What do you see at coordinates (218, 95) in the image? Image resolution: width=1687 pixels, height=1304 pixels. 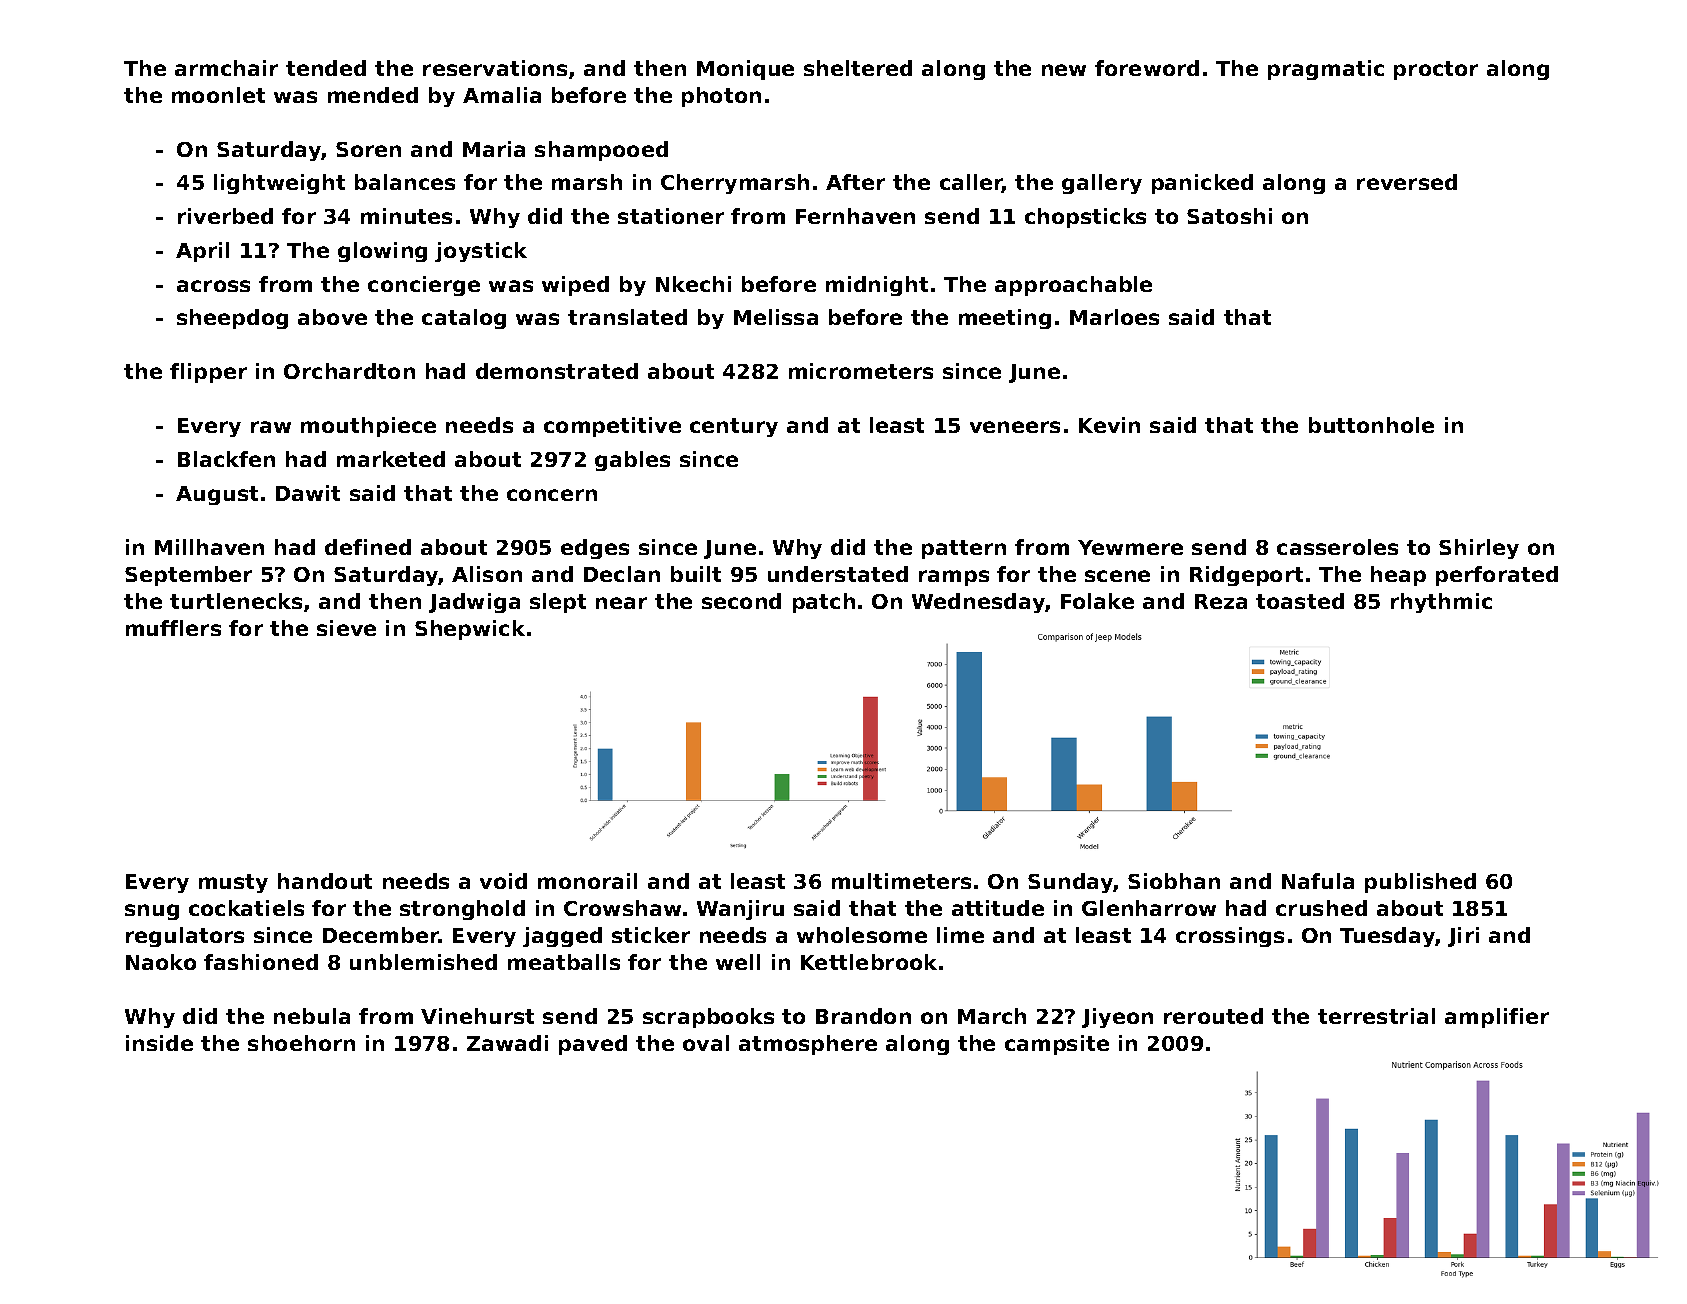 I see `moonlet` at bounding box center [218, 95].
